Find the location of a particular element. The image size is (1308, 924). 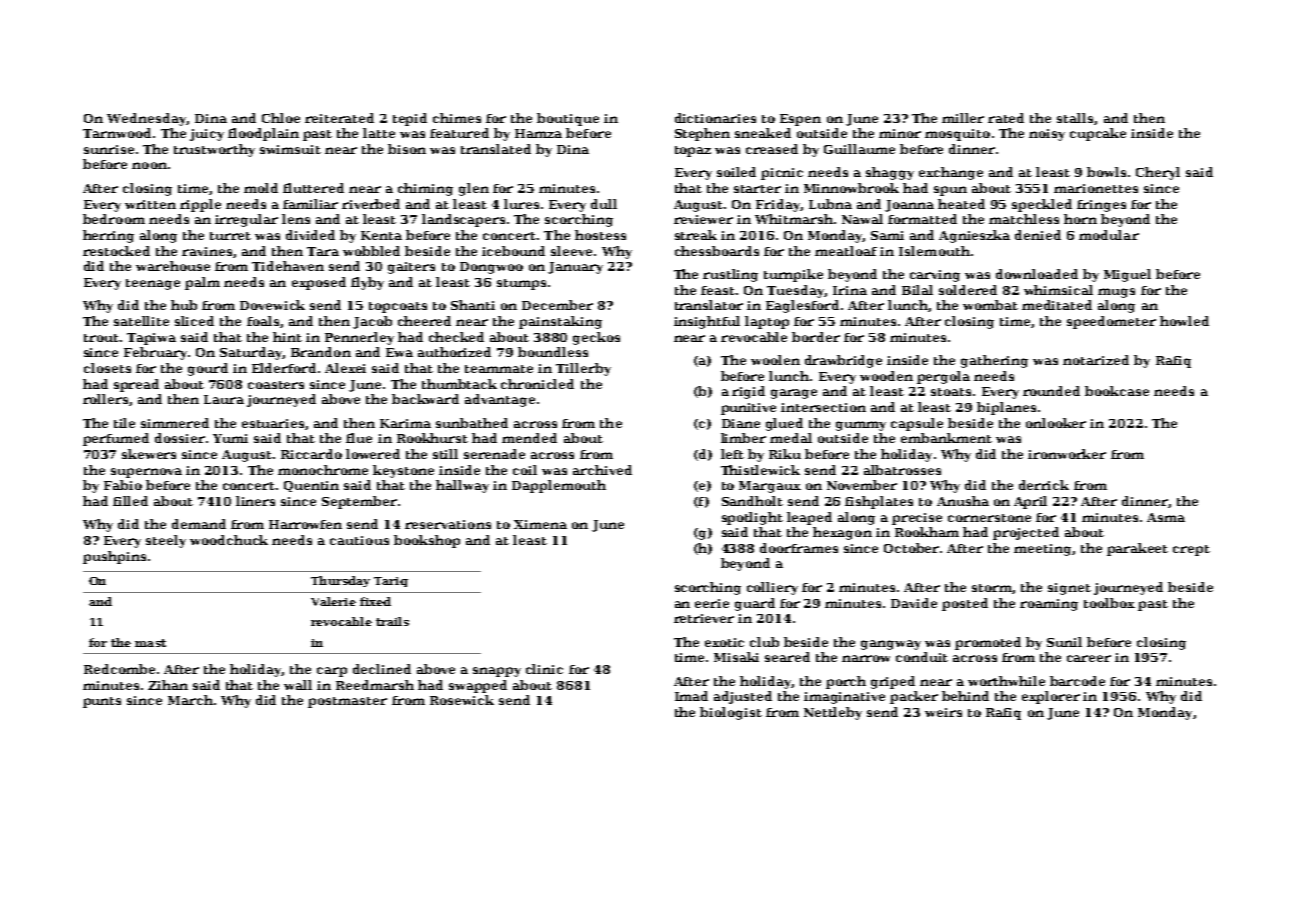

eerie is located at coordinates (712, 603).
